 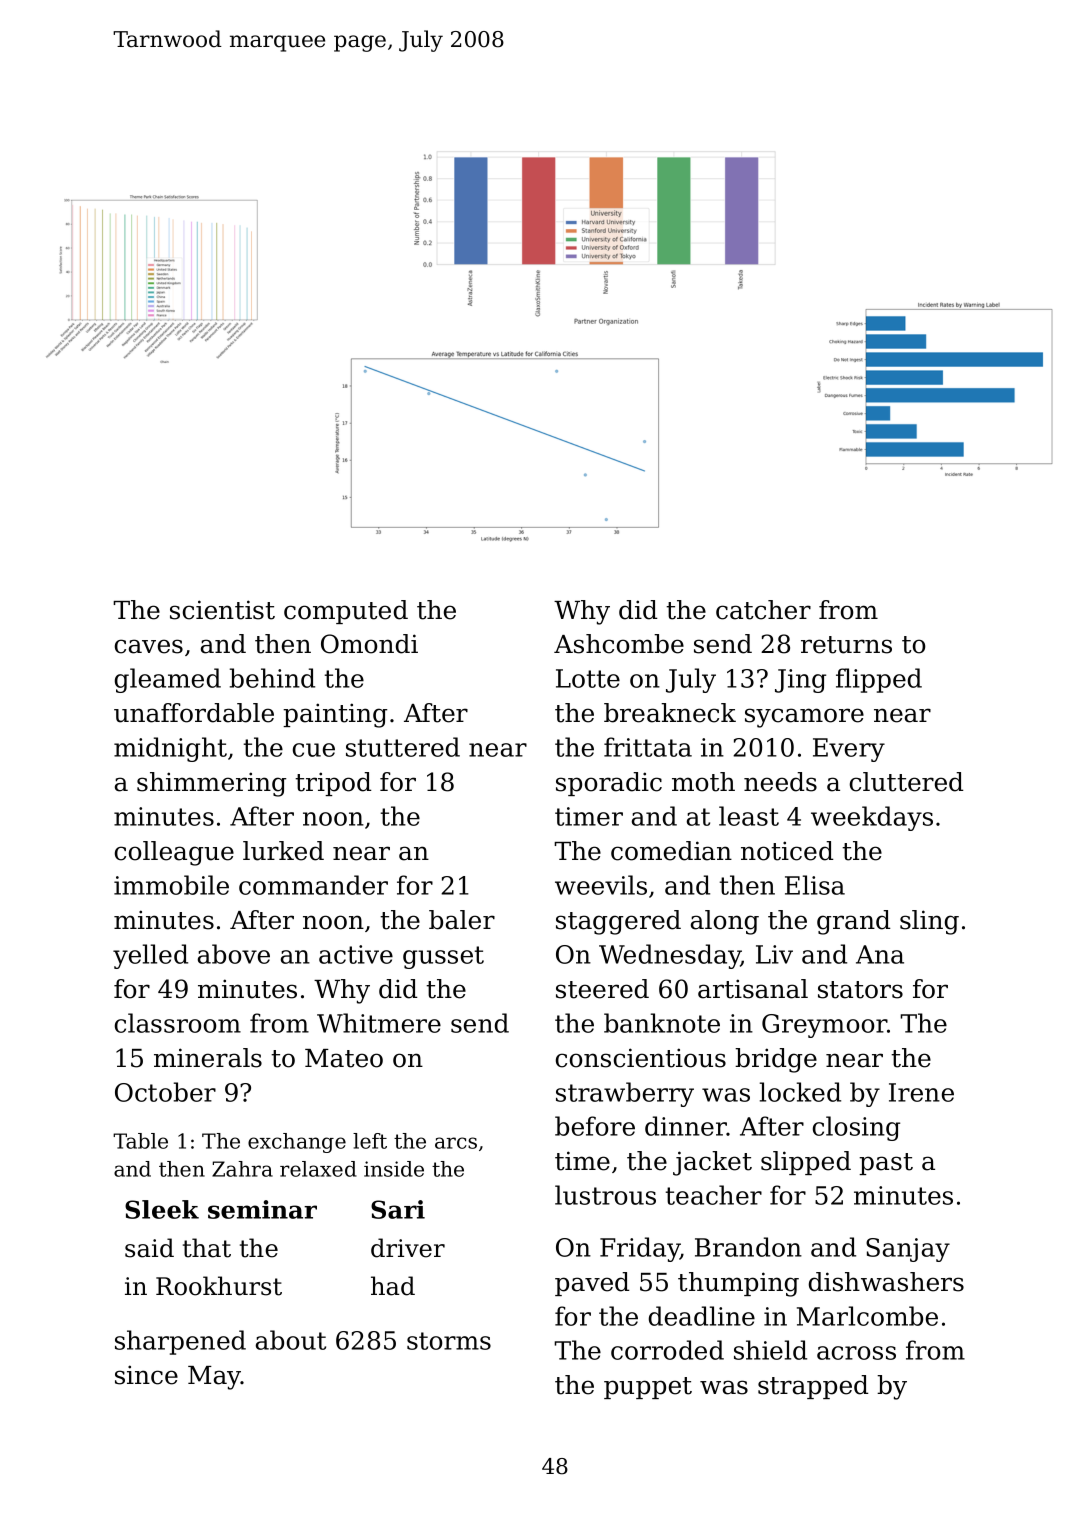 I want to click on Mateo, so click(x=344, y=1058).
